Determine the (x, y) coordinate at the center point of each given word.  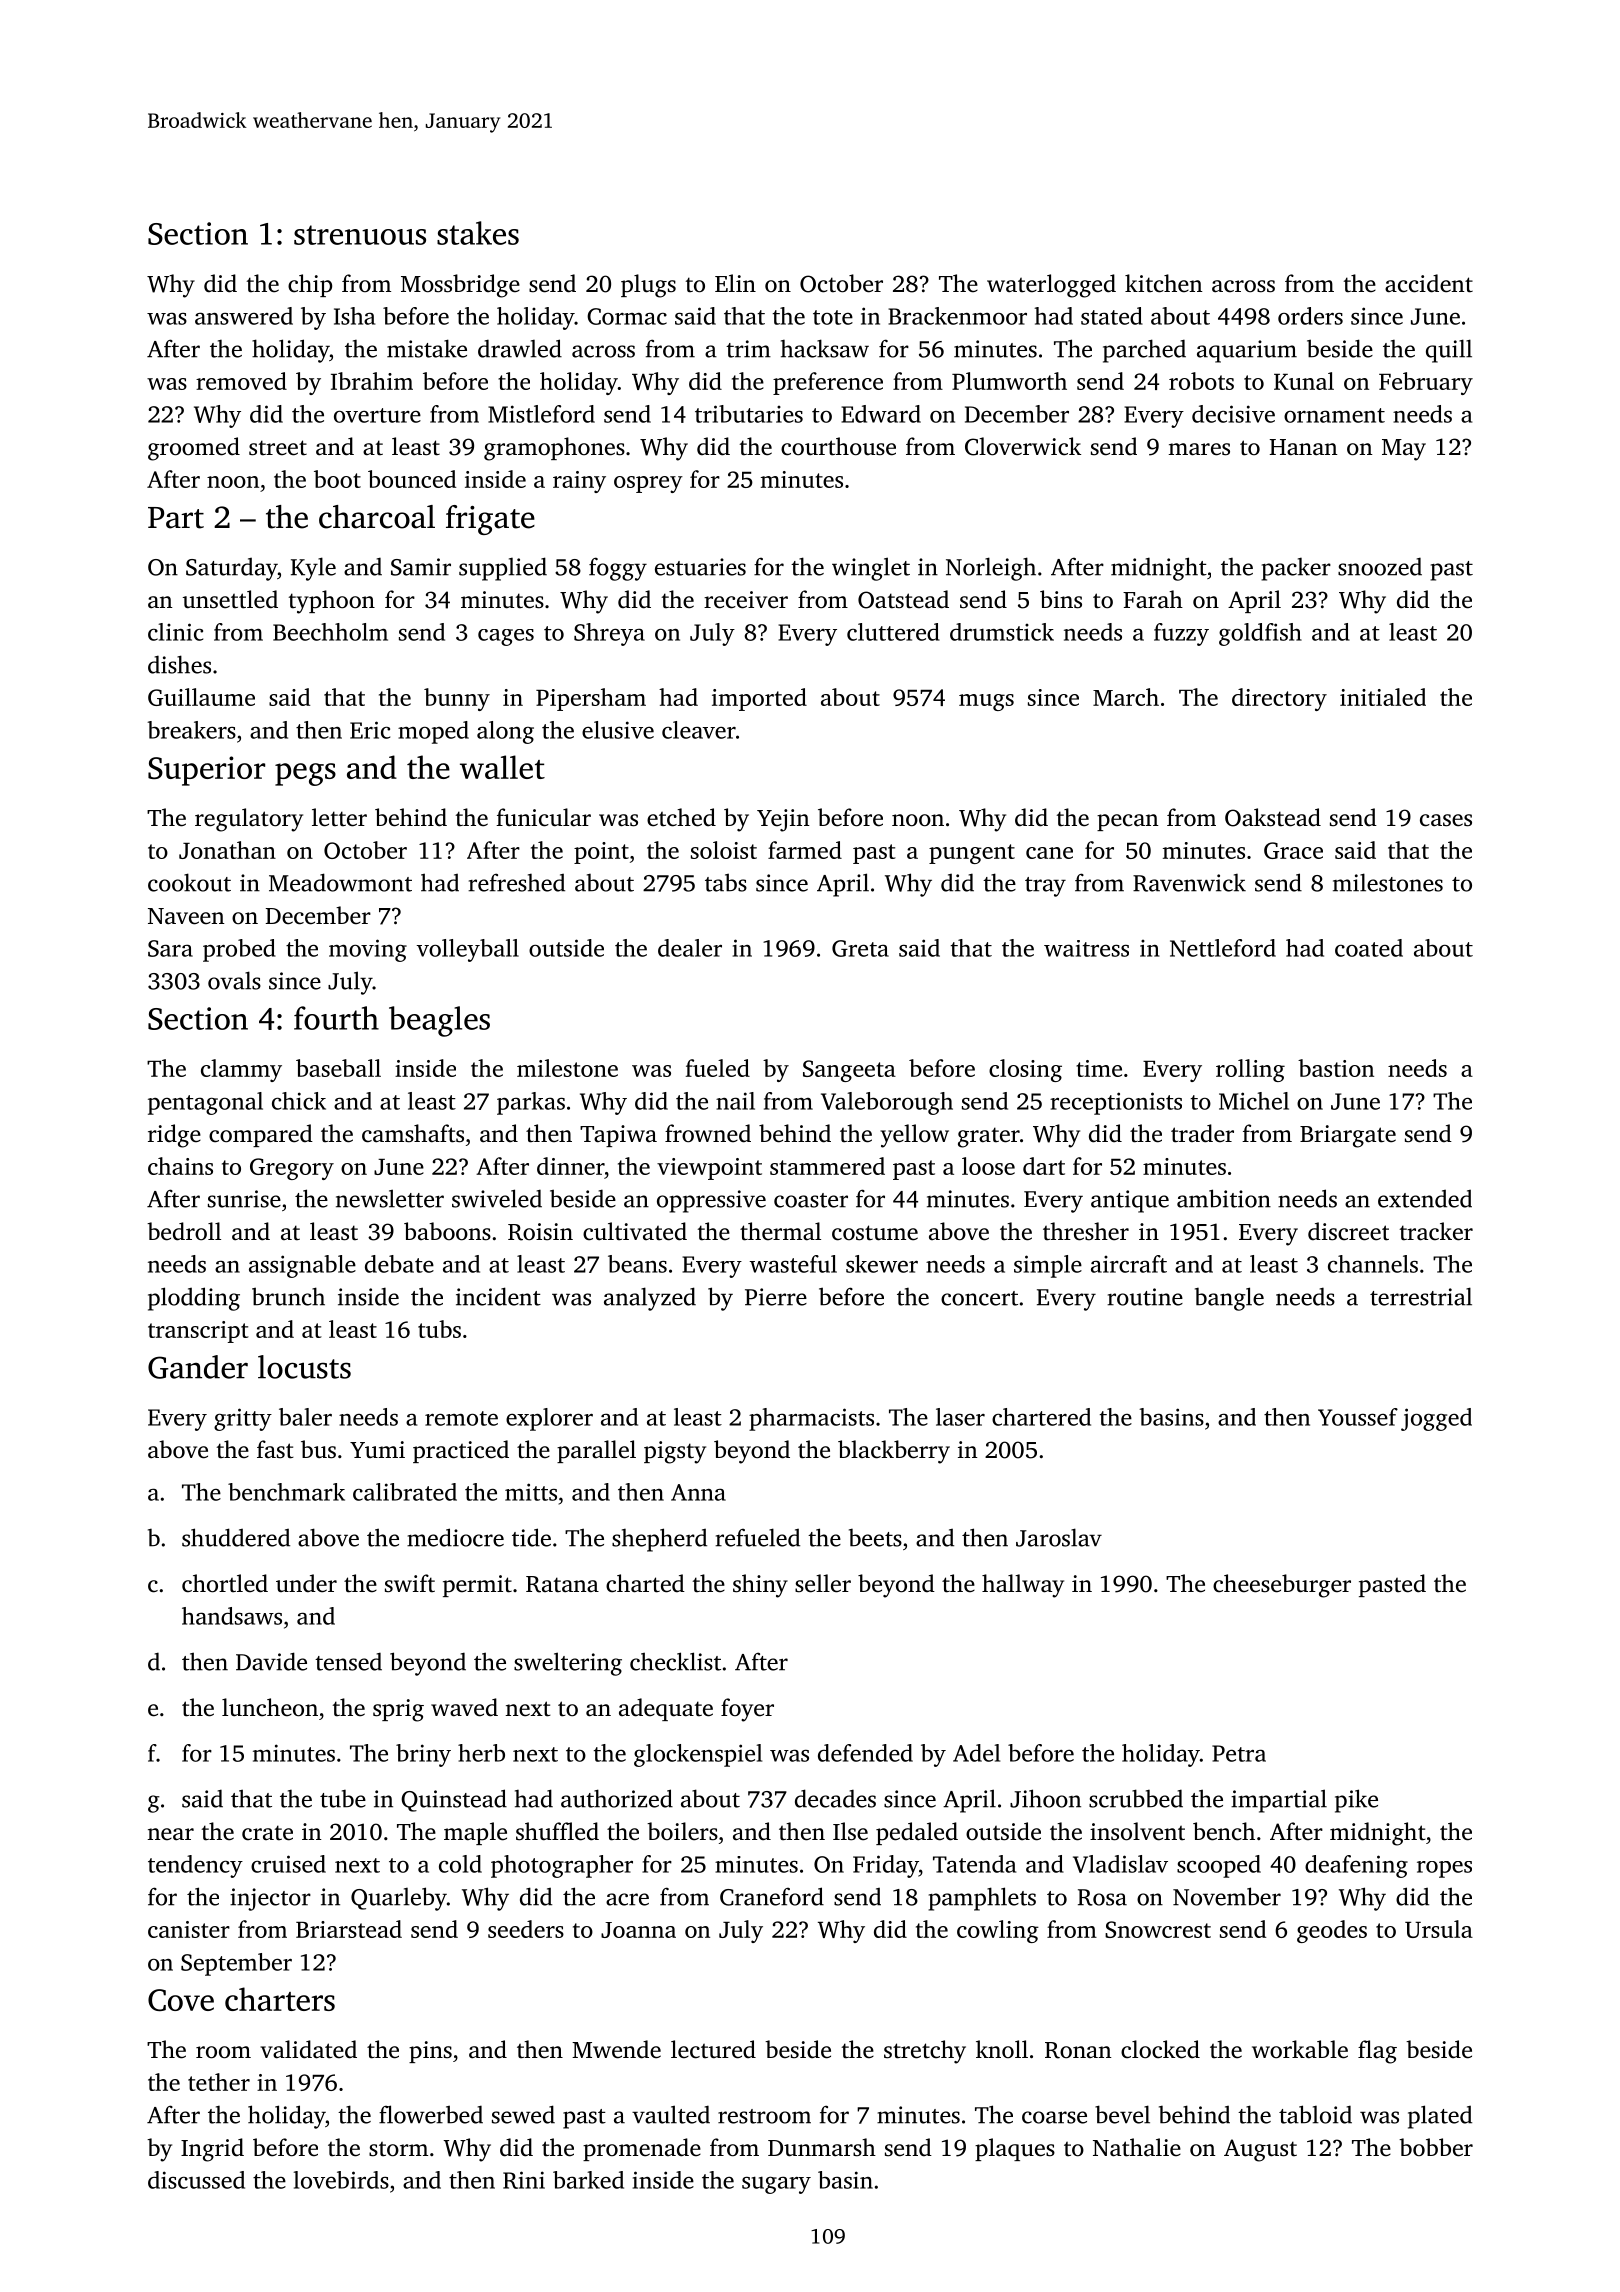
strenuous (360, 235)
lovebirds (341, 2180)
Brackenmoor (957, 316)
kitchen (1164, 283)
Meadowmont (340, 882)
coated (1369, 948)
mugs (986, 702)
